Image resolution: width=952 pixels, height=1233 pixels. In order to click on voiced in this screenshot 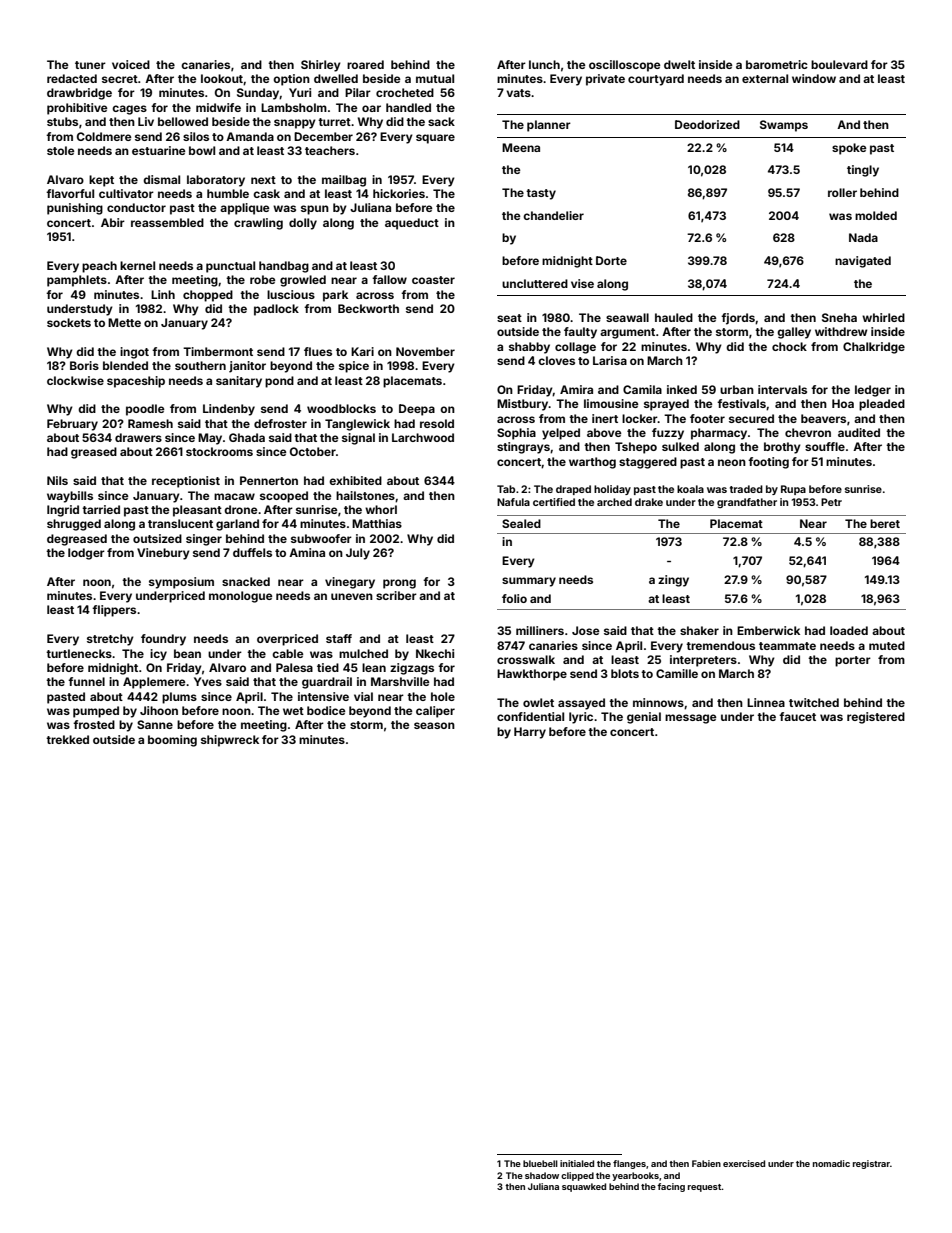, I will do `click(131, 64)`.
